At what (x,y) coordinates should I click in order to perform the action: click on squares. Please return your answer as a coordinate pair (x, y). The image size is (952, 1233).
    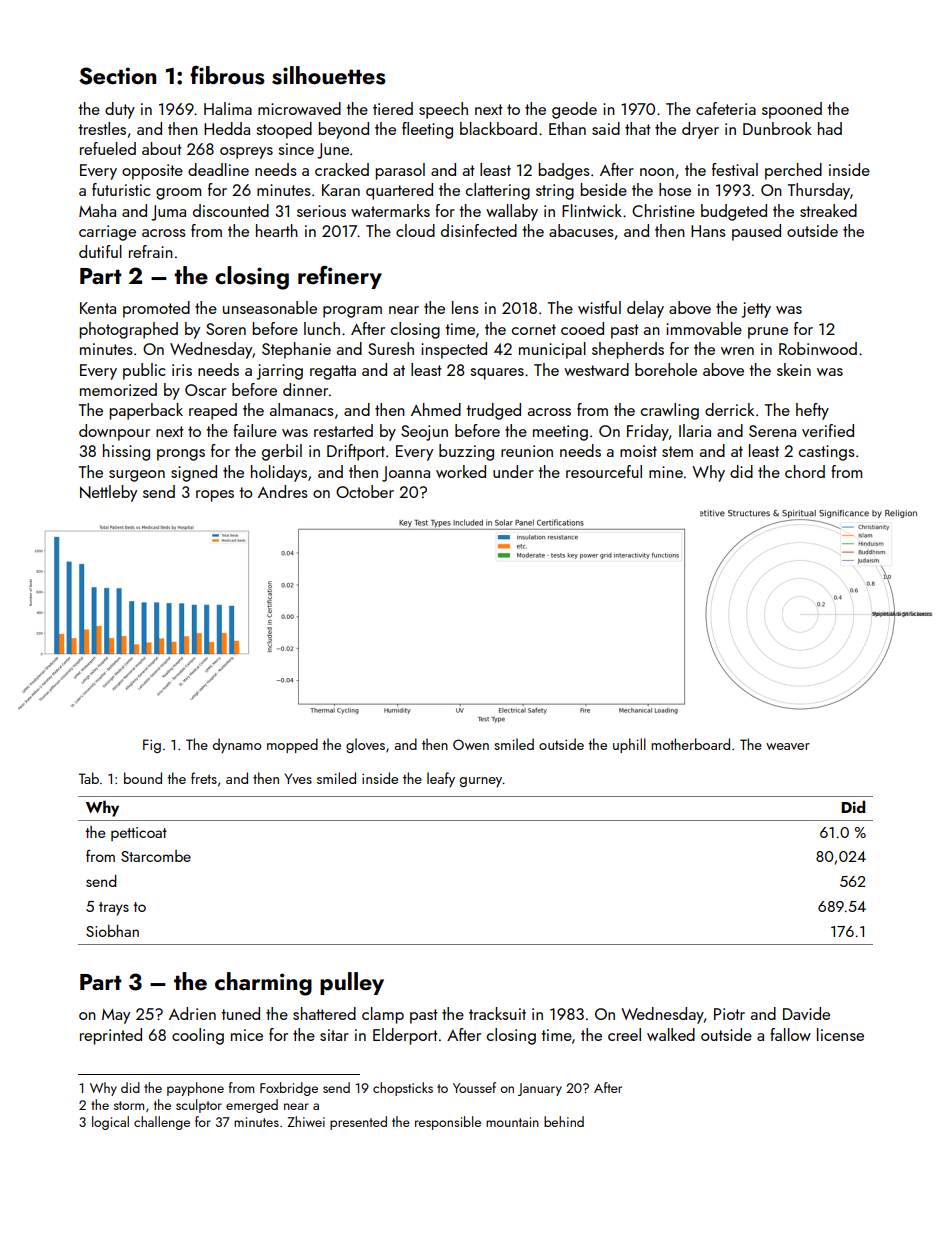
    Looking at the image, I should click on (497, 374).
